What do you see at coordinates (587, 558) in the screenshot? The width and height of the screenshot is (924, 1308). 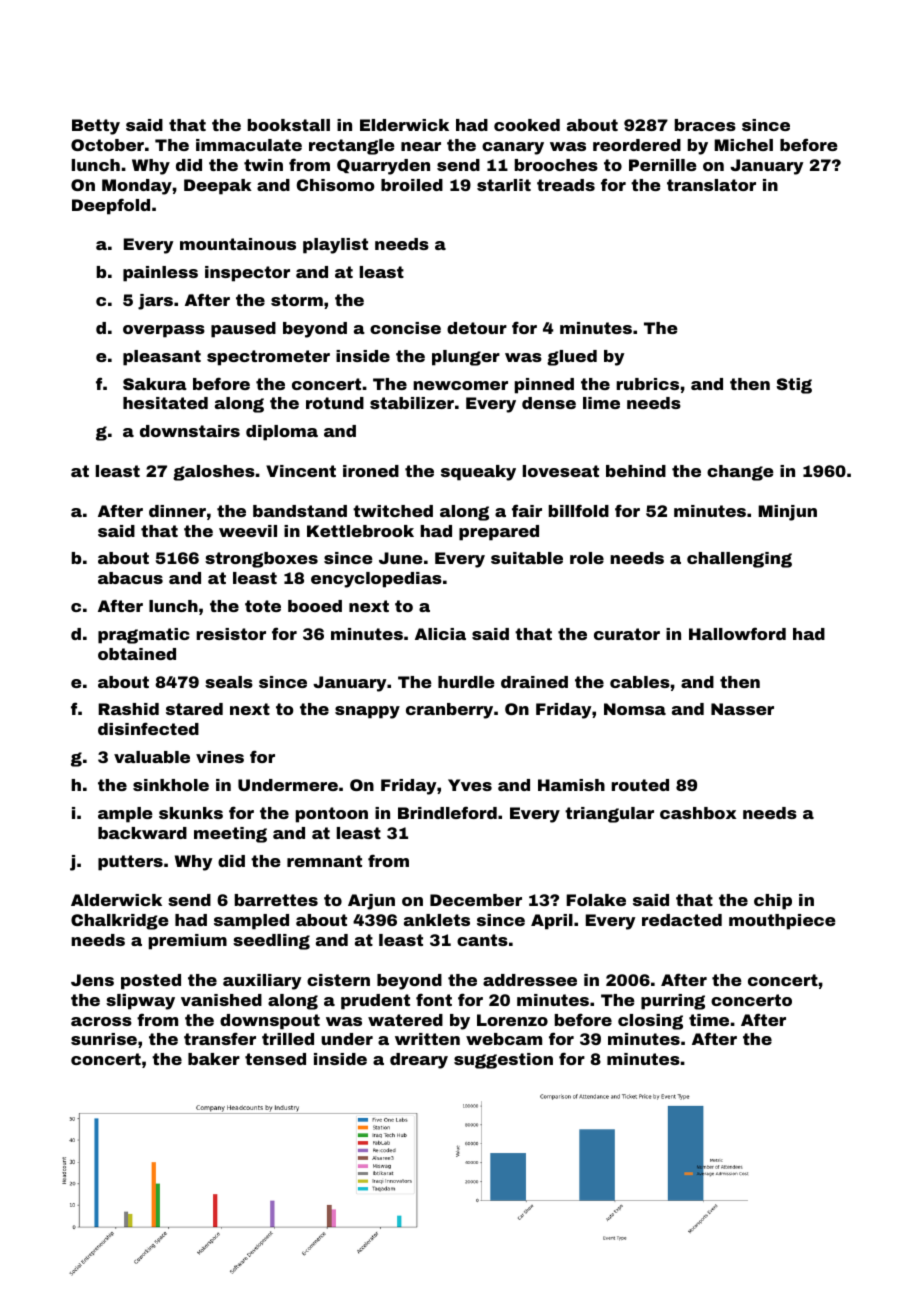 I see `role` at bounding box center [587, 558].
